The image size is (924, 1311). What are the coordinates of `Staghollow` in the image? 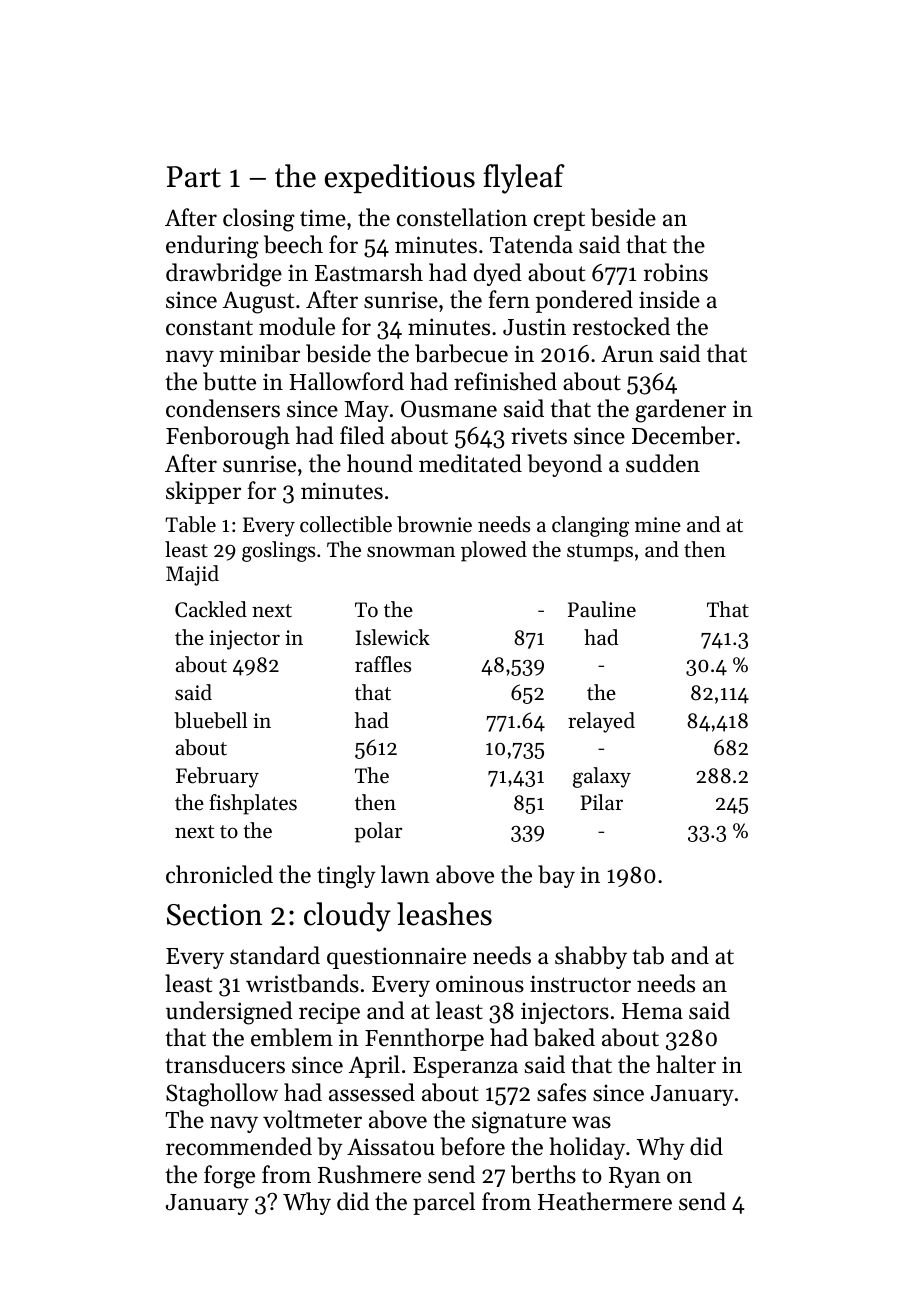 It's located at (222, 1095).
